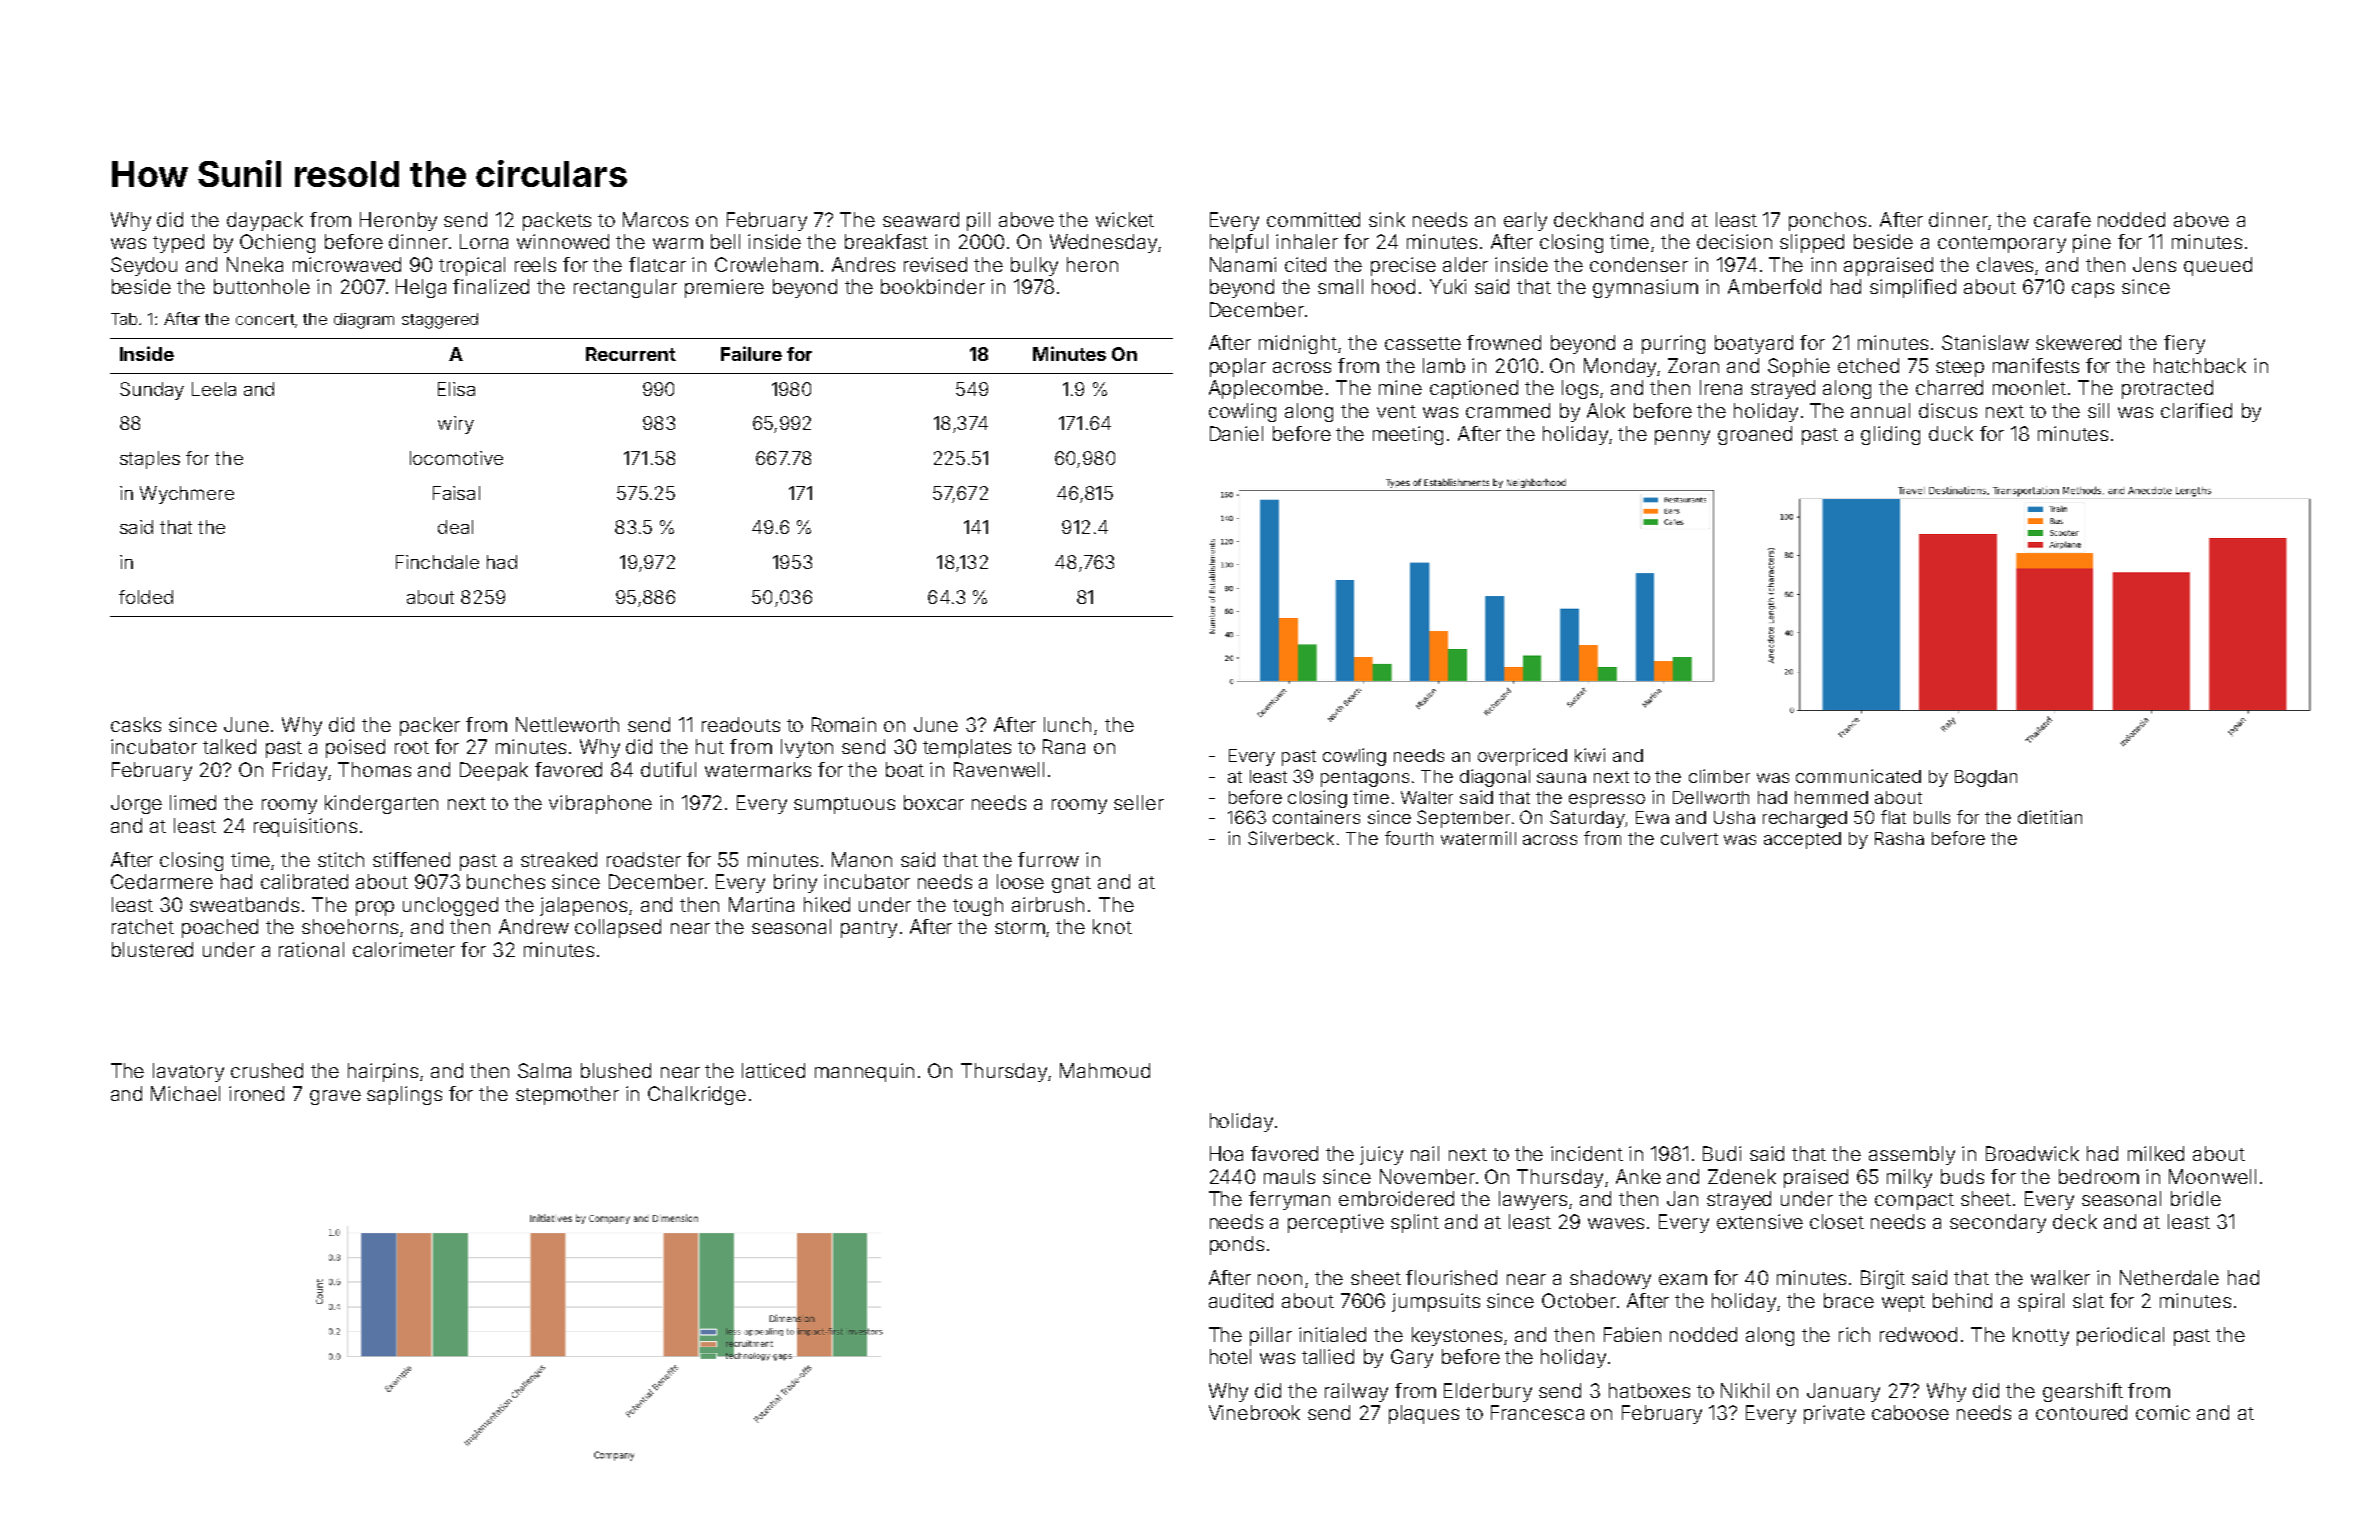 This screenshot has height=1540, width=2380. What do you see at coordinates (430, 726) in the screenshot?
I see `packer` at bounding box center [430, 726].
